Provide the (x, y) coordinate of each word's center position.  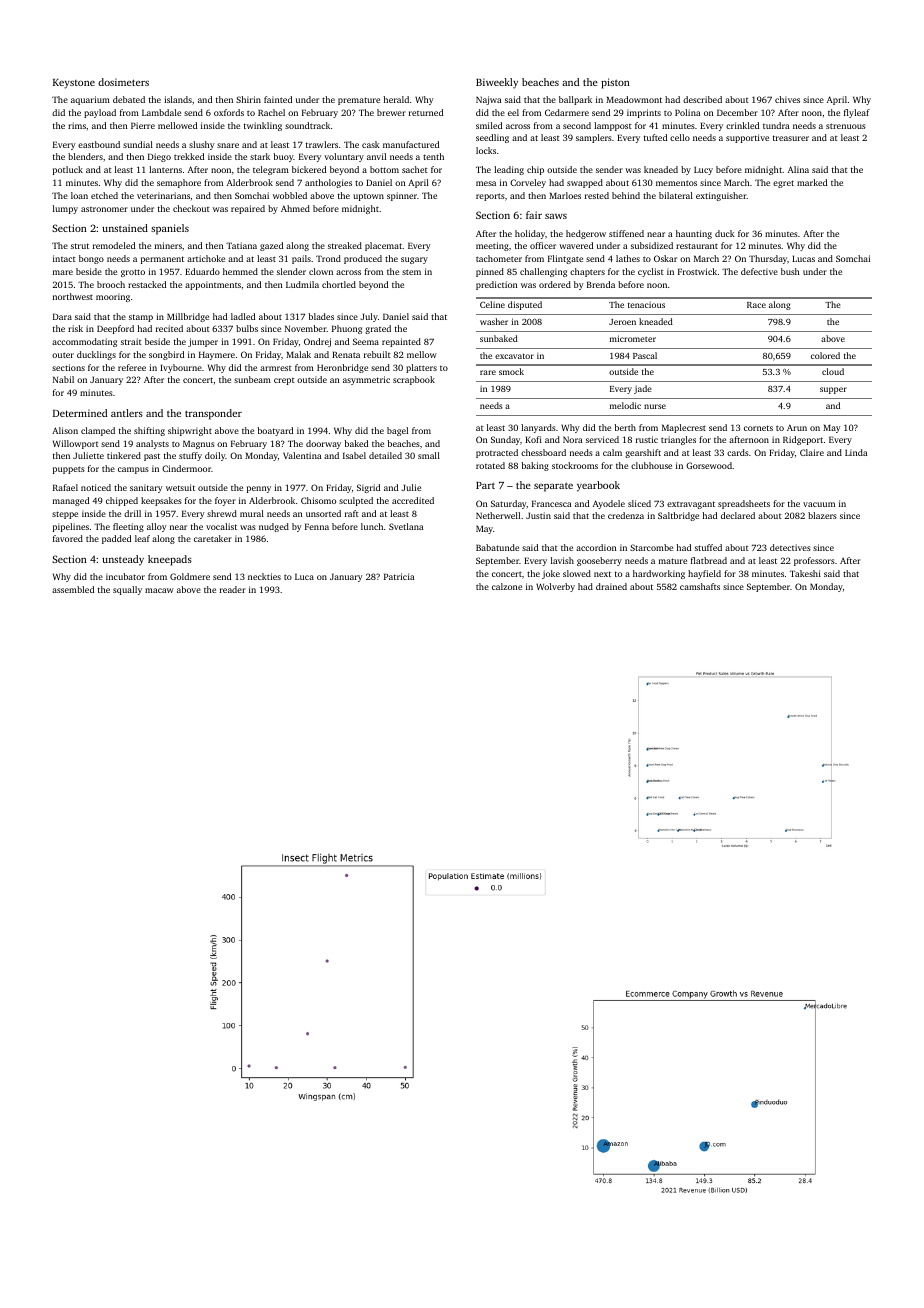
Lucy (703, 170)
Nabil (63, 379)
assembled (73, 589)
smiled (489, 125)
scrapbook (414, 380)
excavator (514, 356)
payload (100, 113)
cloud (833, 371)
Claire (812, 452)
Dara (62, 316)
